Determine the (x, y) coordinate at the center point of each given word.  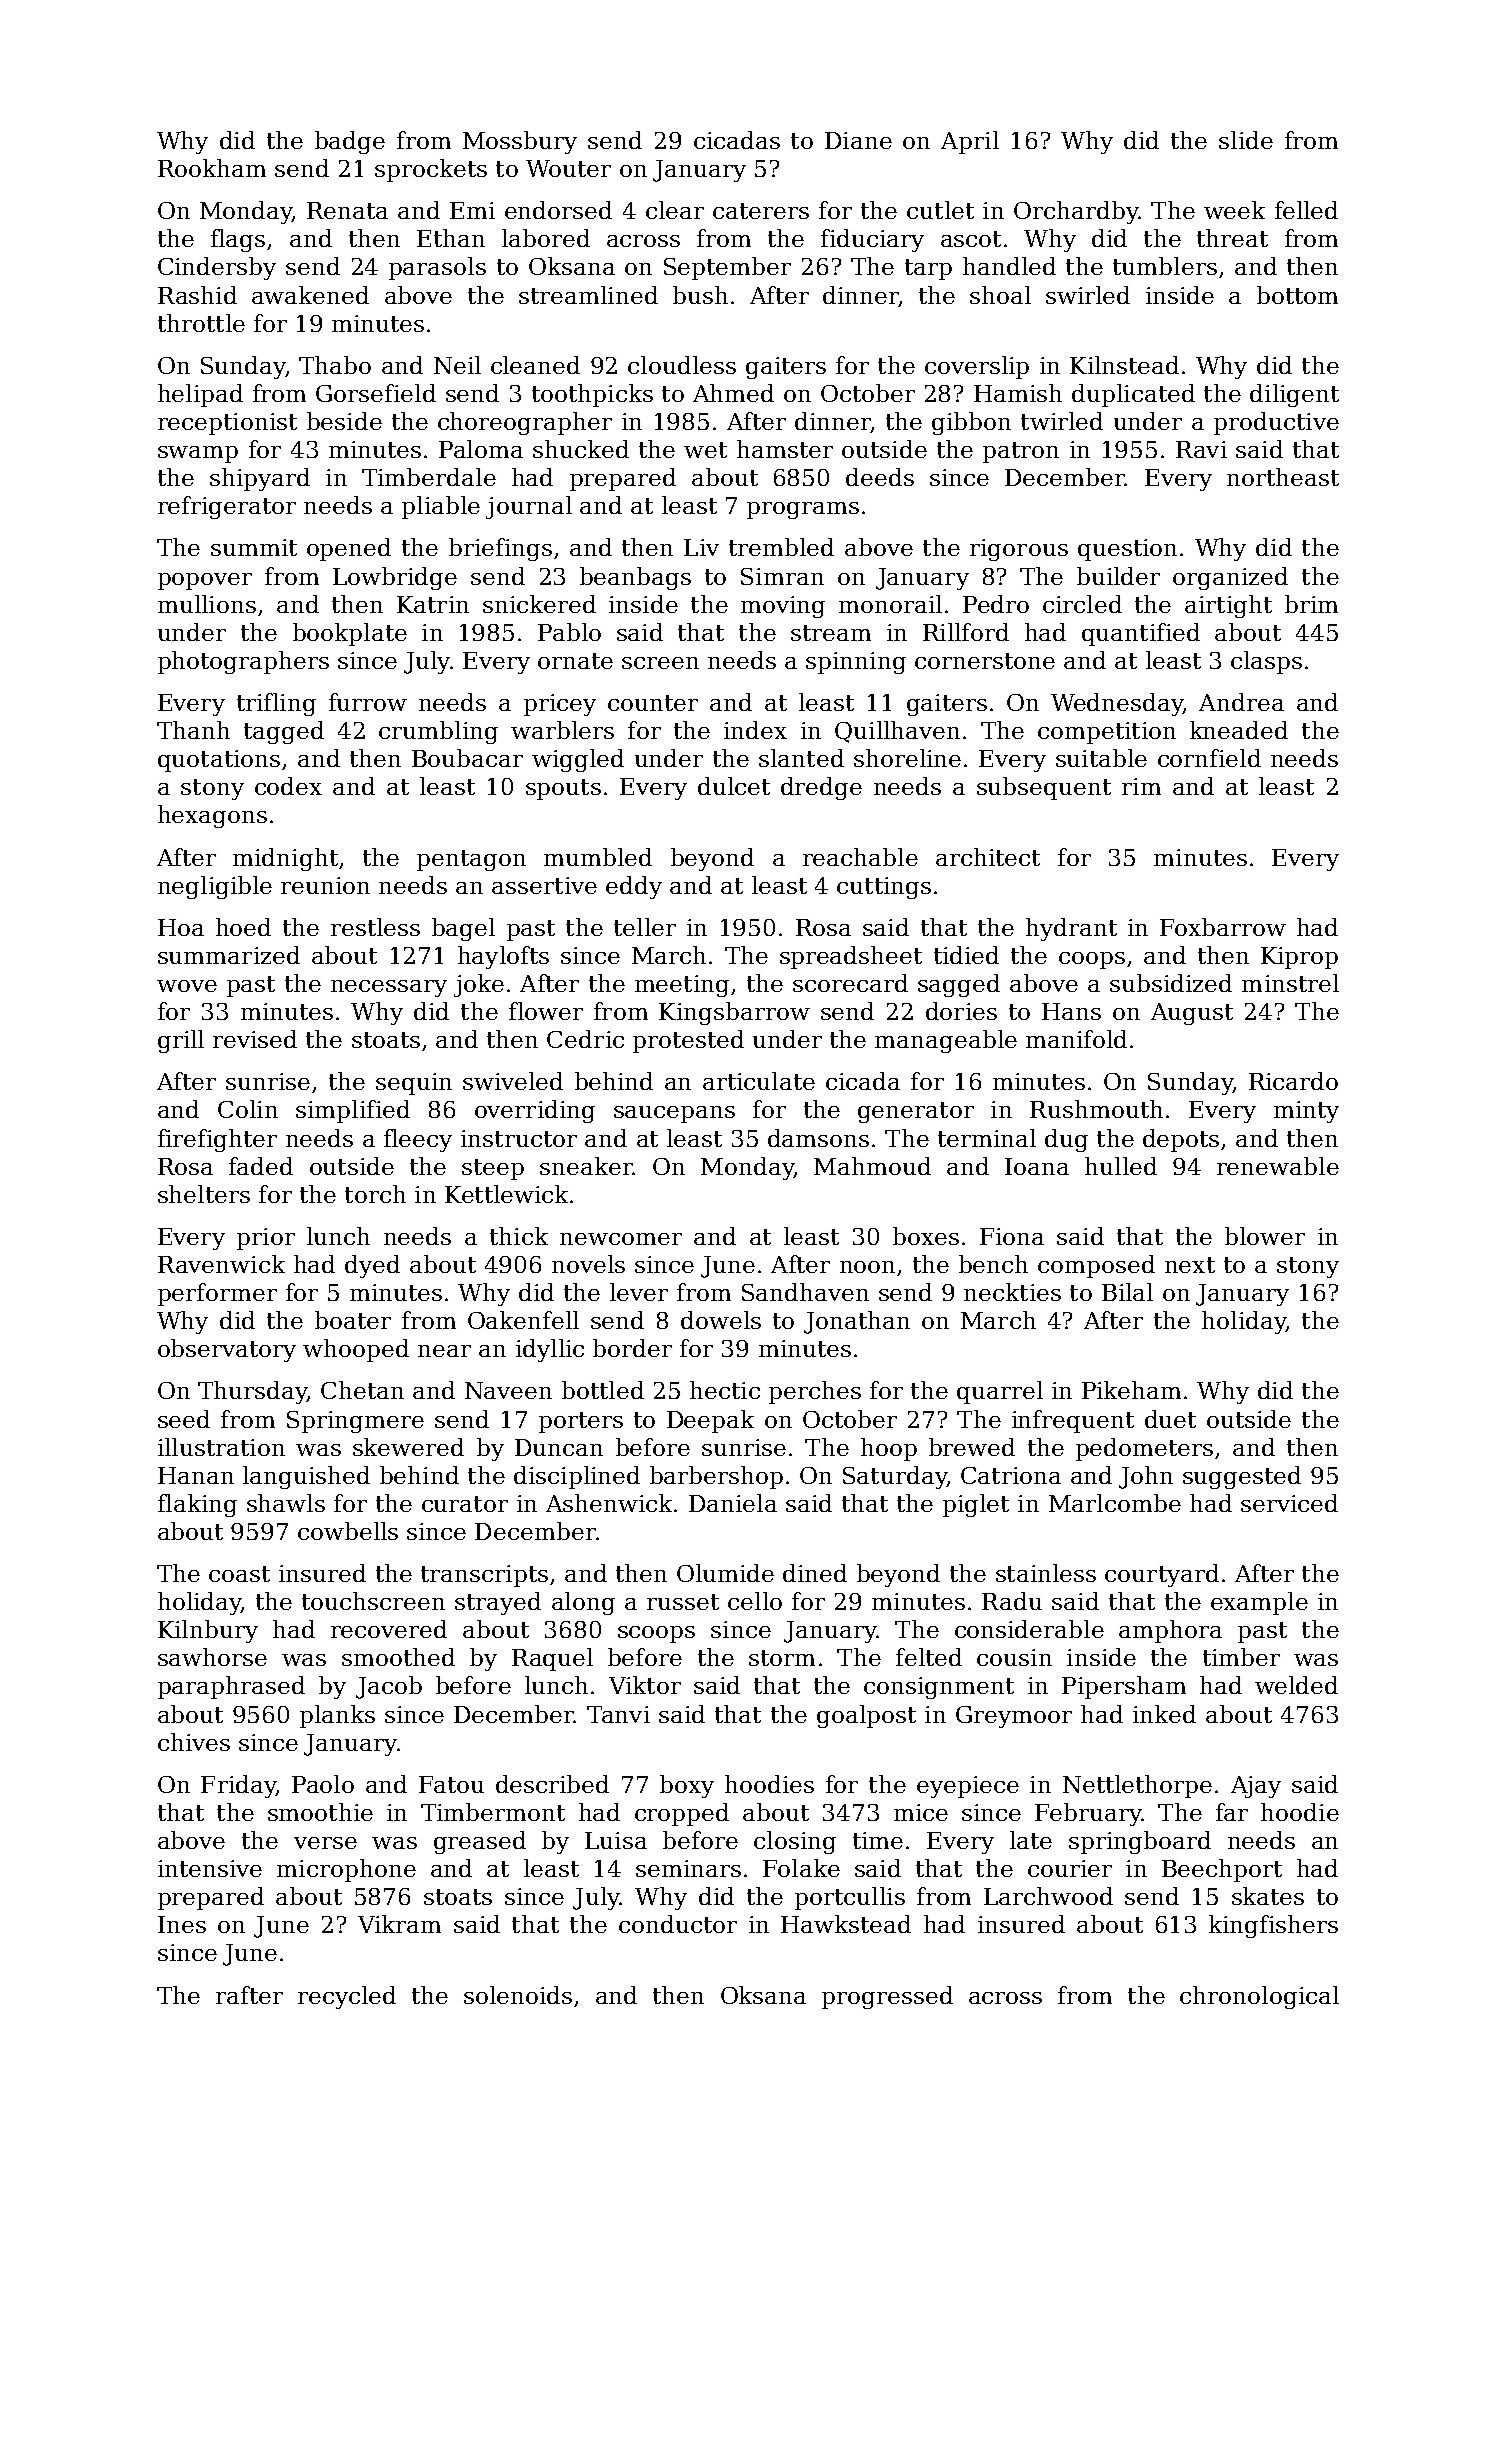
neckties (1012, 1292)
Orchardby (1076, 212)
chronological (1259, 1997)
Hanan (196, 1475)
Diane (858, 140)
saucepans (674, 1114)
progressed (887, 1997)
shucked (581, 449)
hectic (725, 1390)
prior (266, 1239)
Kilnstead (1124, 365)
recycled (347, 1997)
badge (350, 142)
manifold (1076, 1039)
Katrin (433, 604)
